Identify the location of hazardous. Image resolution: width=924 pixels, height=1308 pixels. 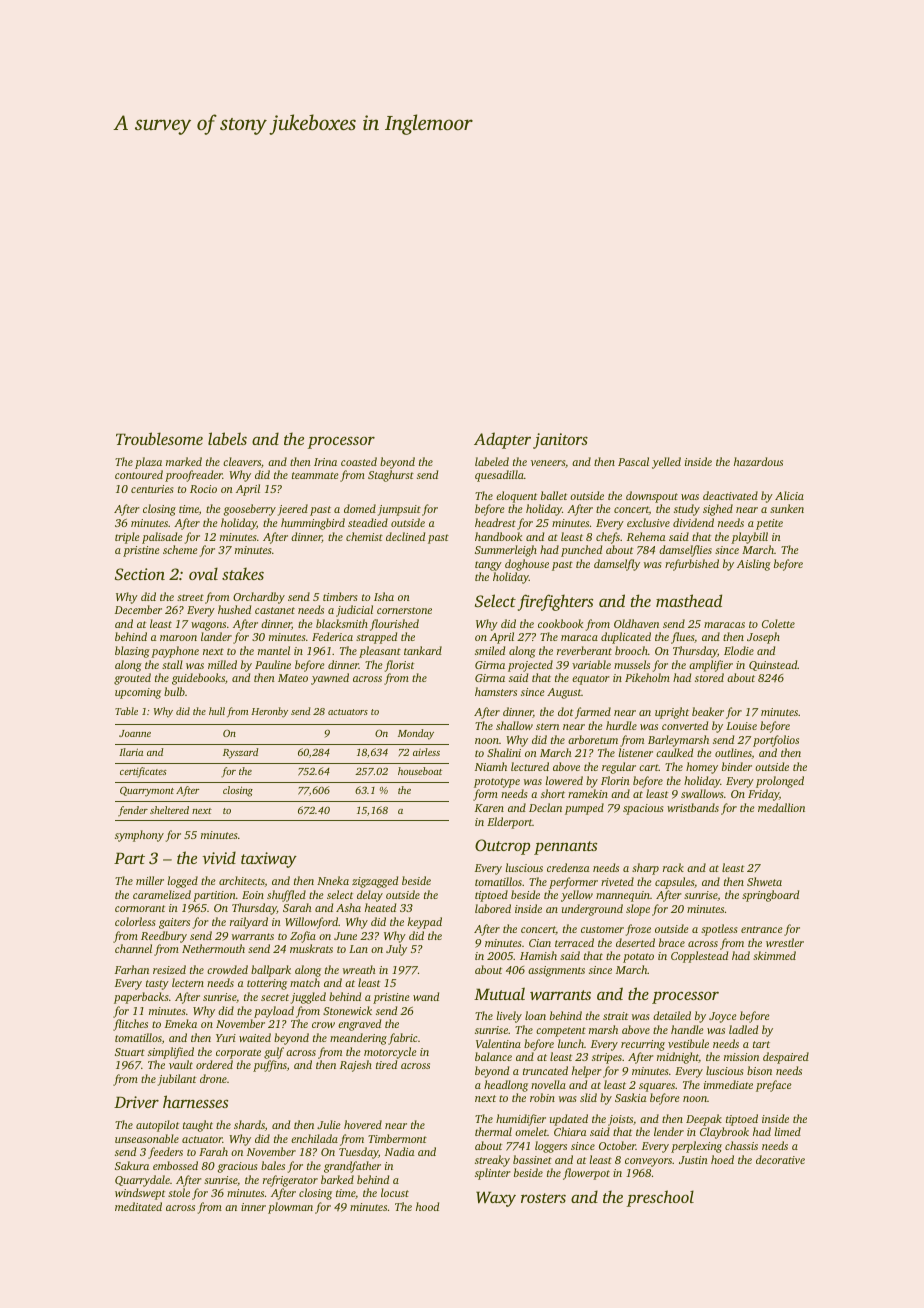
(758, 461).
